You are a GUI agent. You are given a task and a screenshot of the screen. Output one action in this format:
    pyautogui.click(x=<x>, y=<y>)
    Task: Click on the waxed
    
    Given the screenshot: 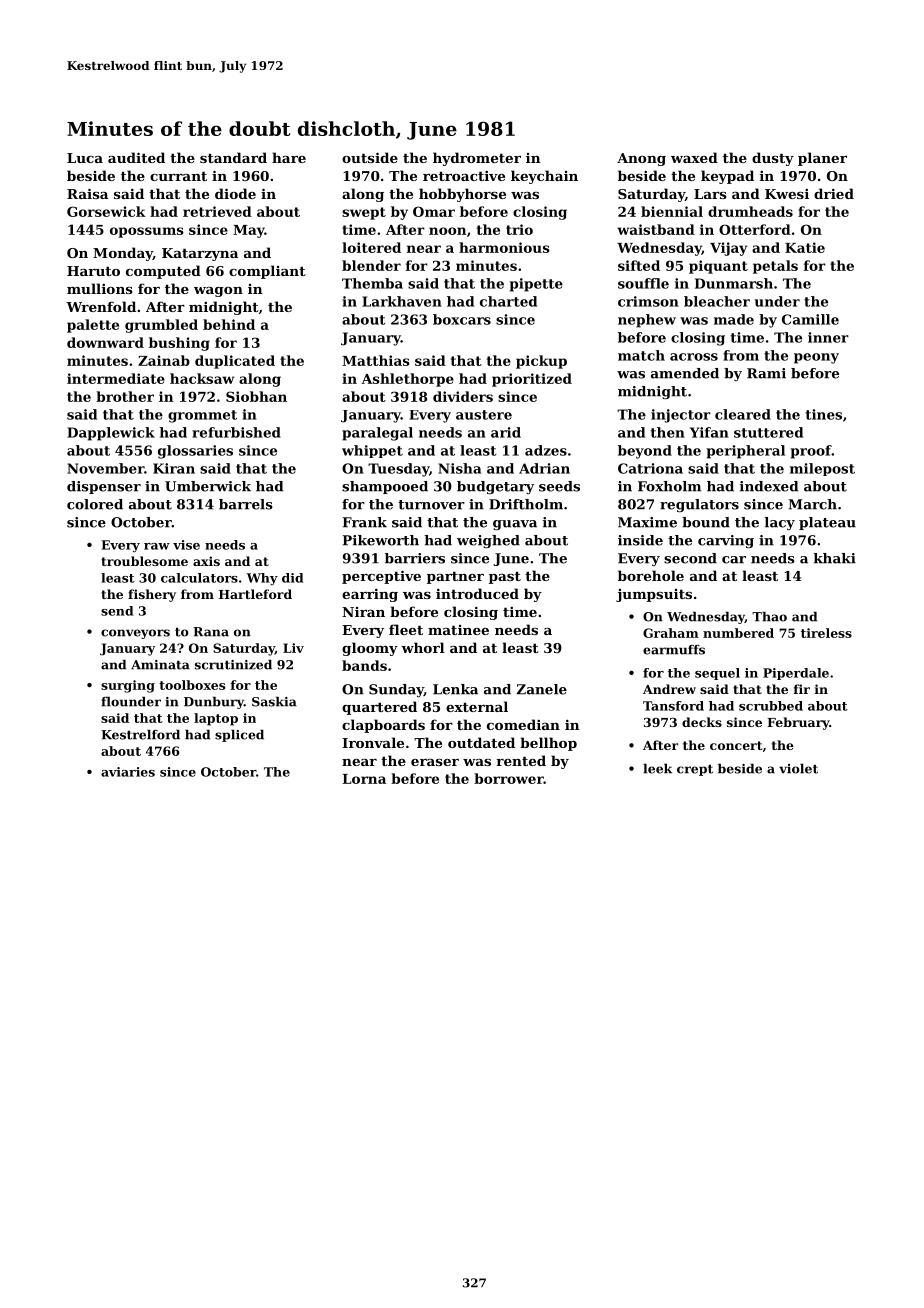 What is the action you would take?
    pyautogui.click(x=694, y=157)
